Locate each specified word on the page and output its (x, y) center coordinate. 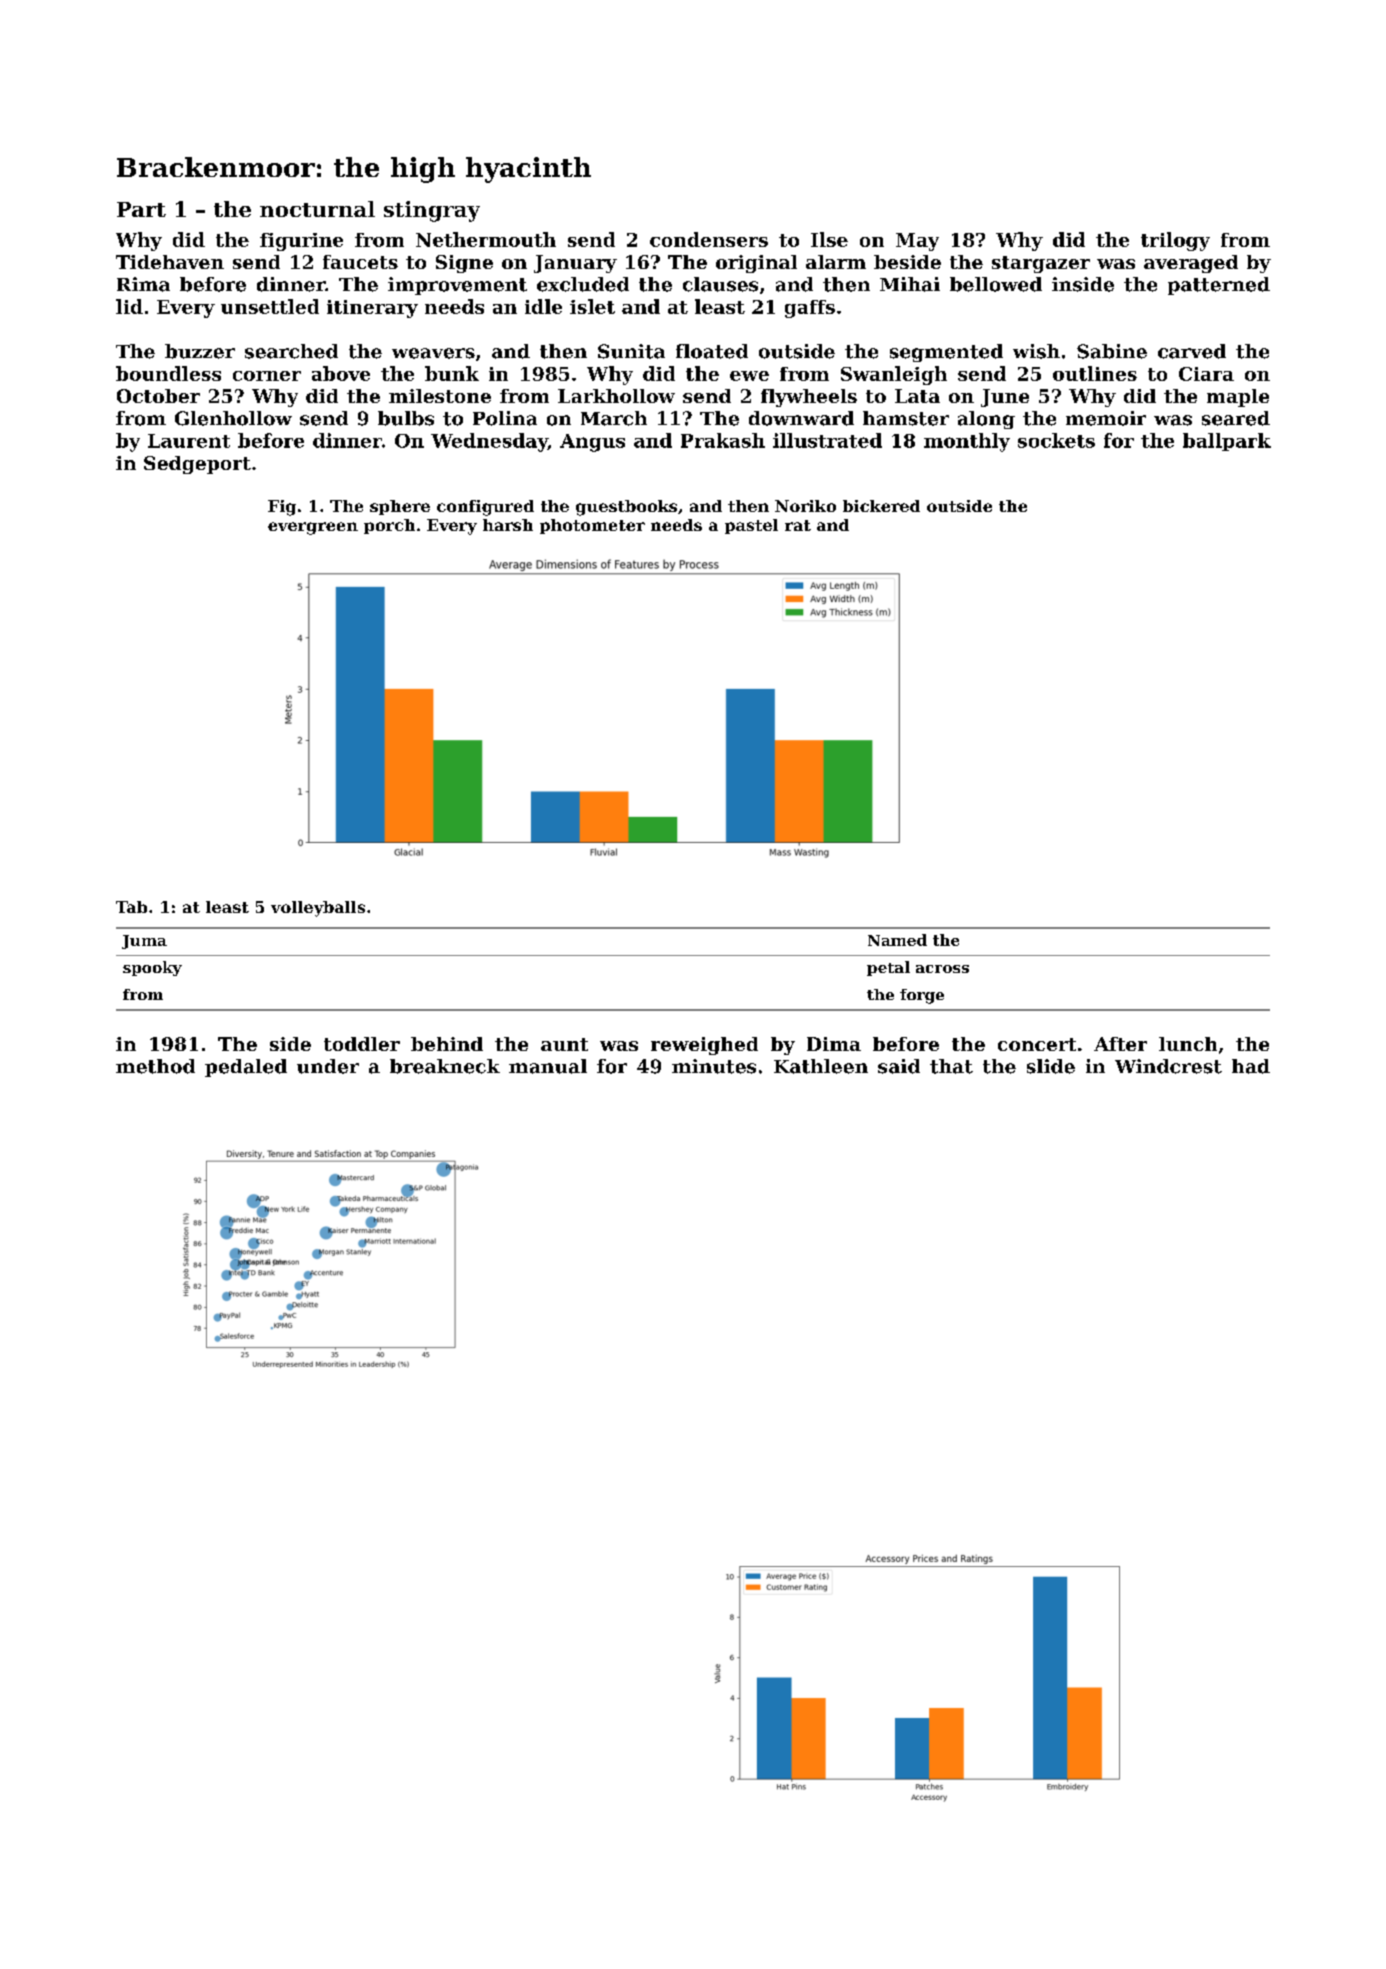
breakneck (445, 1066)
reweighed (704, 1046)
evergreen (313, 528)
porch (389, 526)
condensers (709, 239)
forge (922, 996)
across (942, 969)
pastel (751, 526)
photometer (592, 526)
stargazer (1041, 264)
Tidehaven (170, 262)
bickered (881, 506)
